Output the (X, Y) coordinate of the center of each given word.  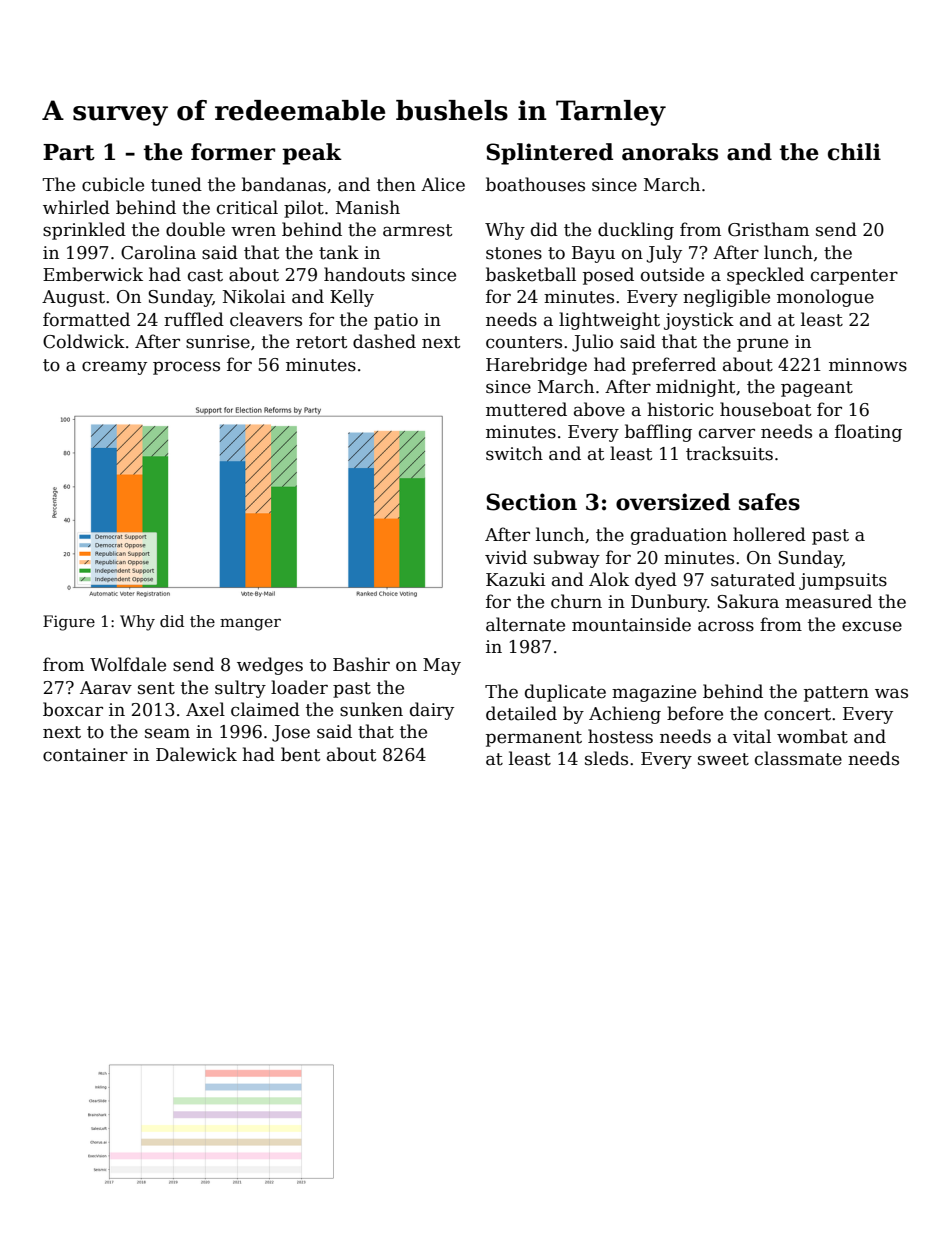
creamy (114, 368)
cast (205, 275)
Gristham (768, 229)
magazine (654, 693)
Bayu (593, 254)
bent (300, 754)
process (186, 368)
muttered (526, 409)
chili (854, 152)
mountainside (631, 624)
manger (250, 624)
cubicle (113, 184)
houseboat (765, 409)
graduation (679, 536)
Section (531, 502)
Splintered (549, 154)
